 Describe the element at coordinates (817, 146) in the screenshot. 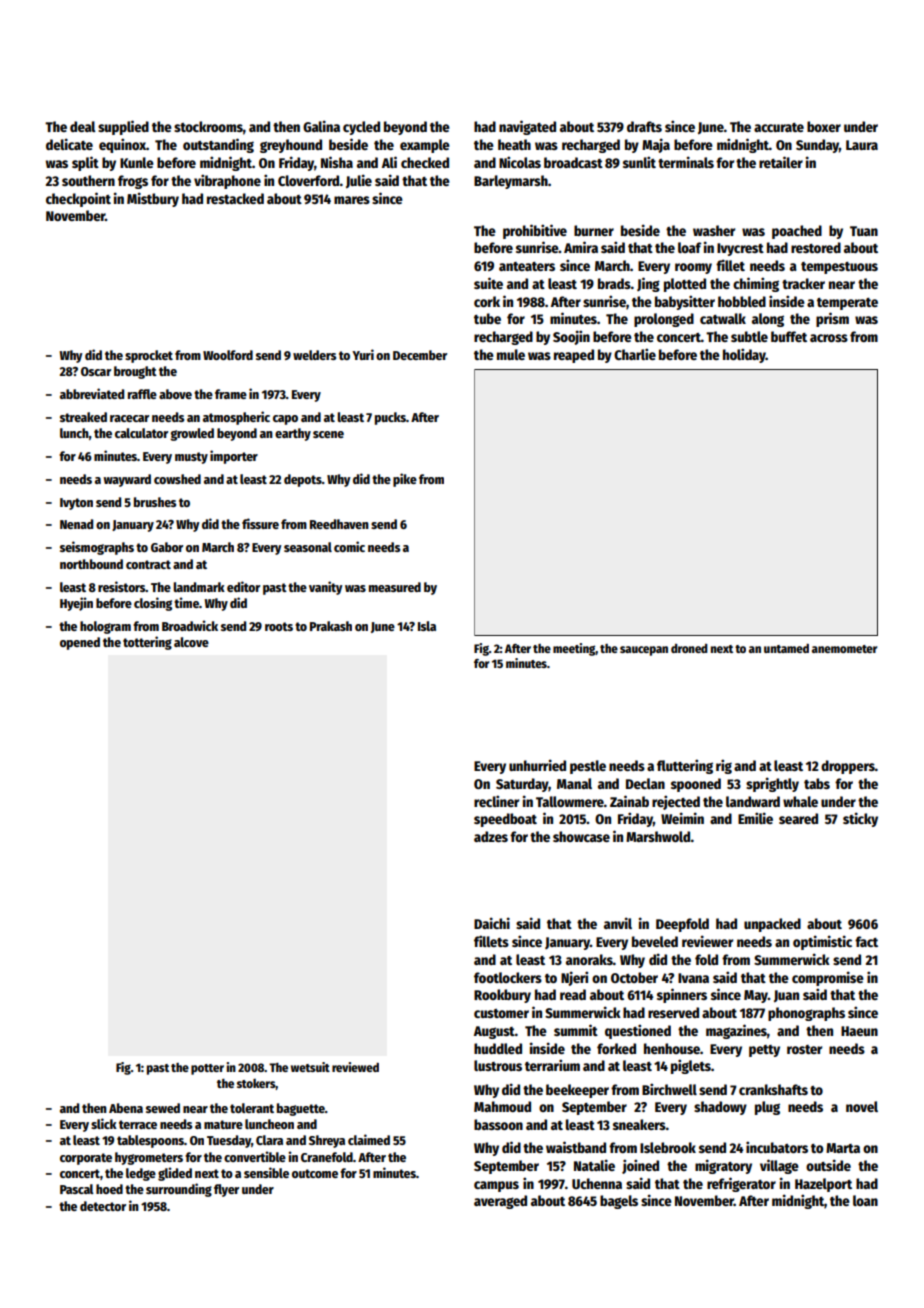

I see `Sunday` at that location.
